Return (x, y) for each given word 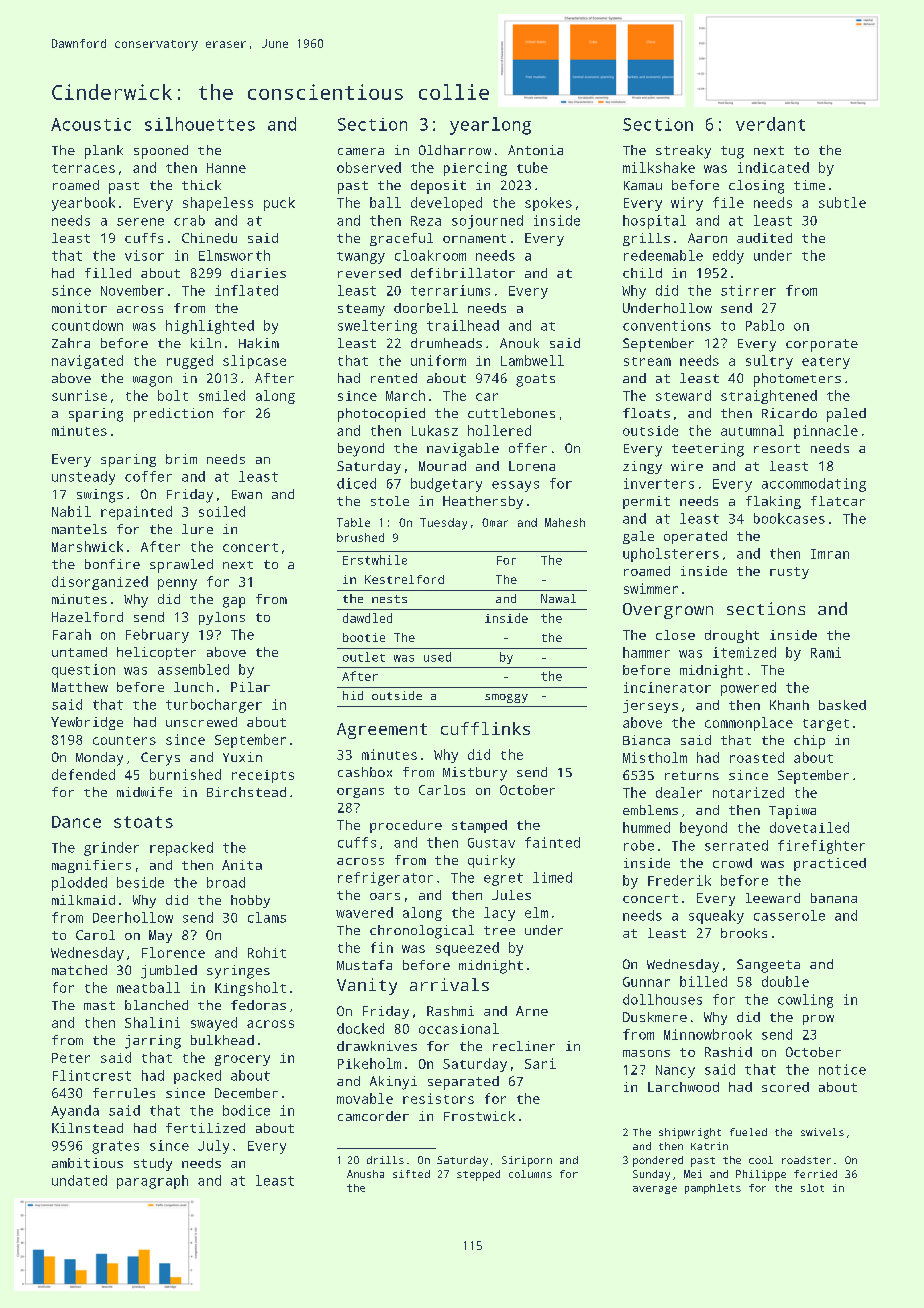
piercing (475, 169)
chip (809, 742)
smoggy (506, 698)
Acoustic (91, 124)
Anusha (365, 1174)
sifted (411, 1174)
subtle (842, 202)
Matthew (80, 687)
